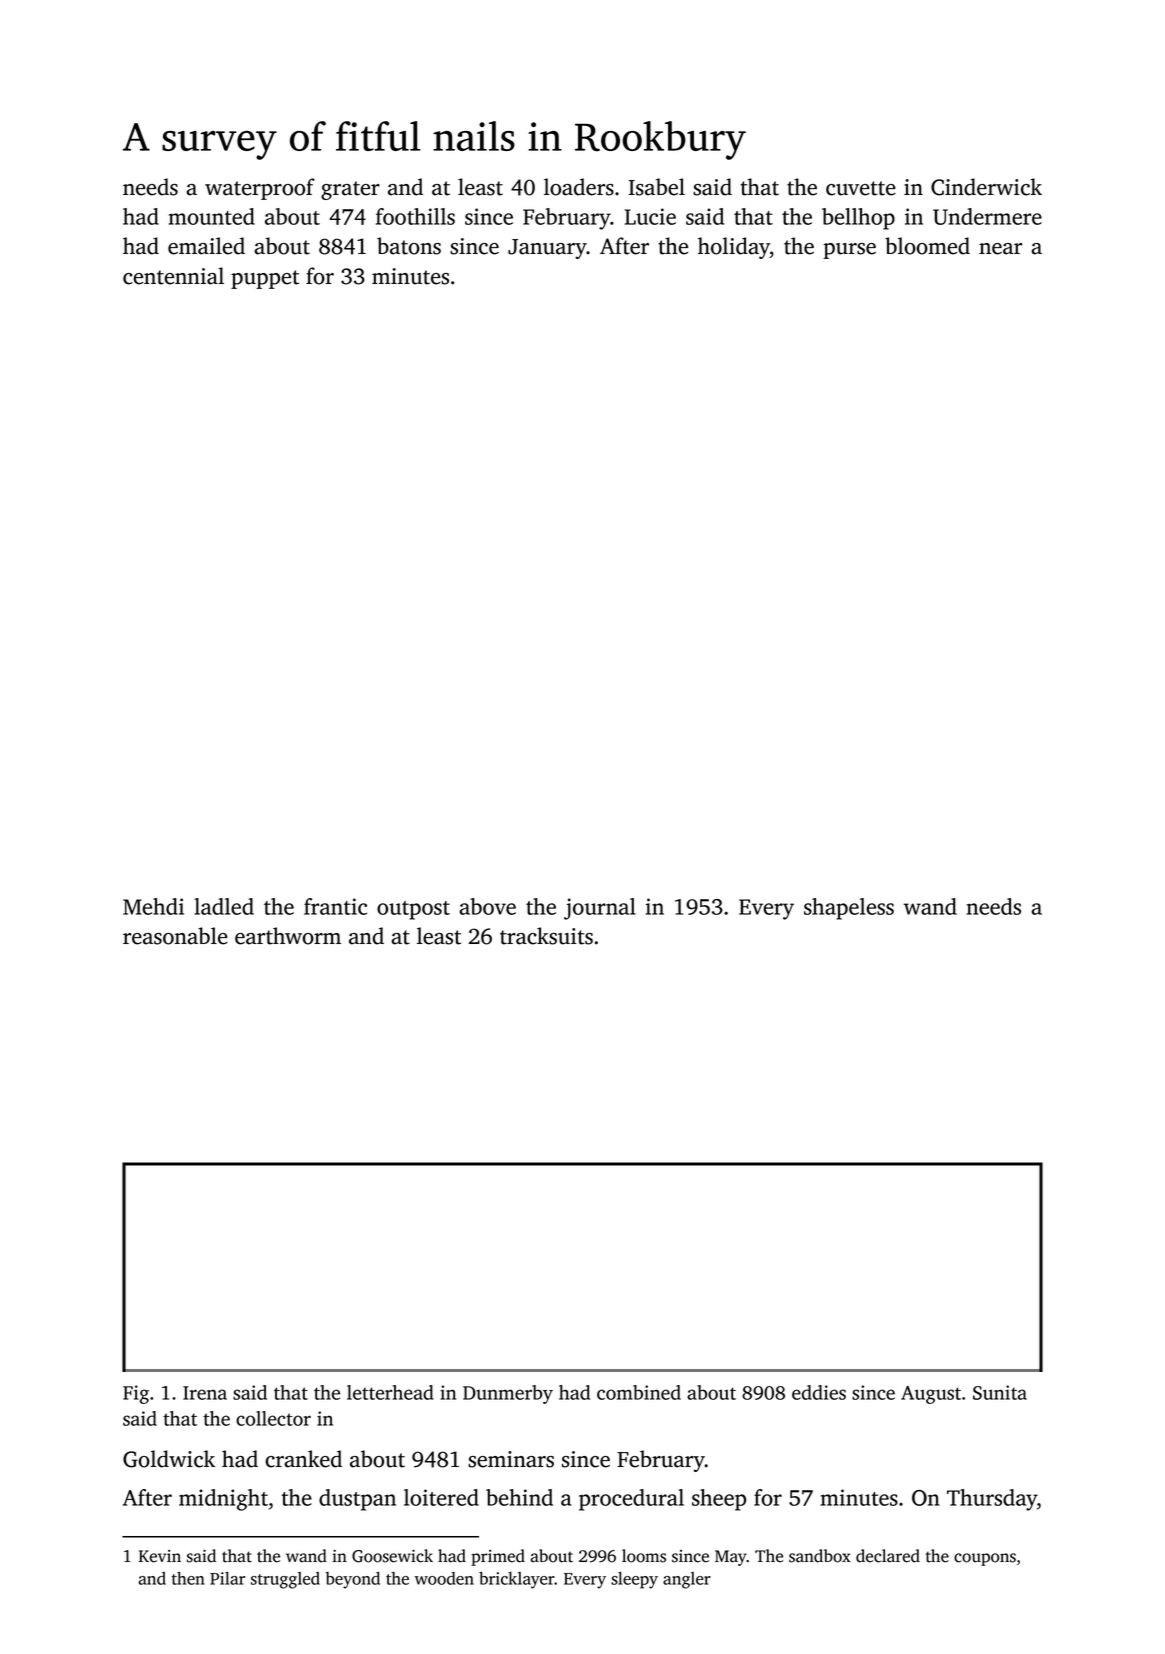 The height and width of the screenshot is (1654, 1165). What do you see at coordinates (547, 249) in the screenshot?
I see `January` at bounding box center [547, 249].
